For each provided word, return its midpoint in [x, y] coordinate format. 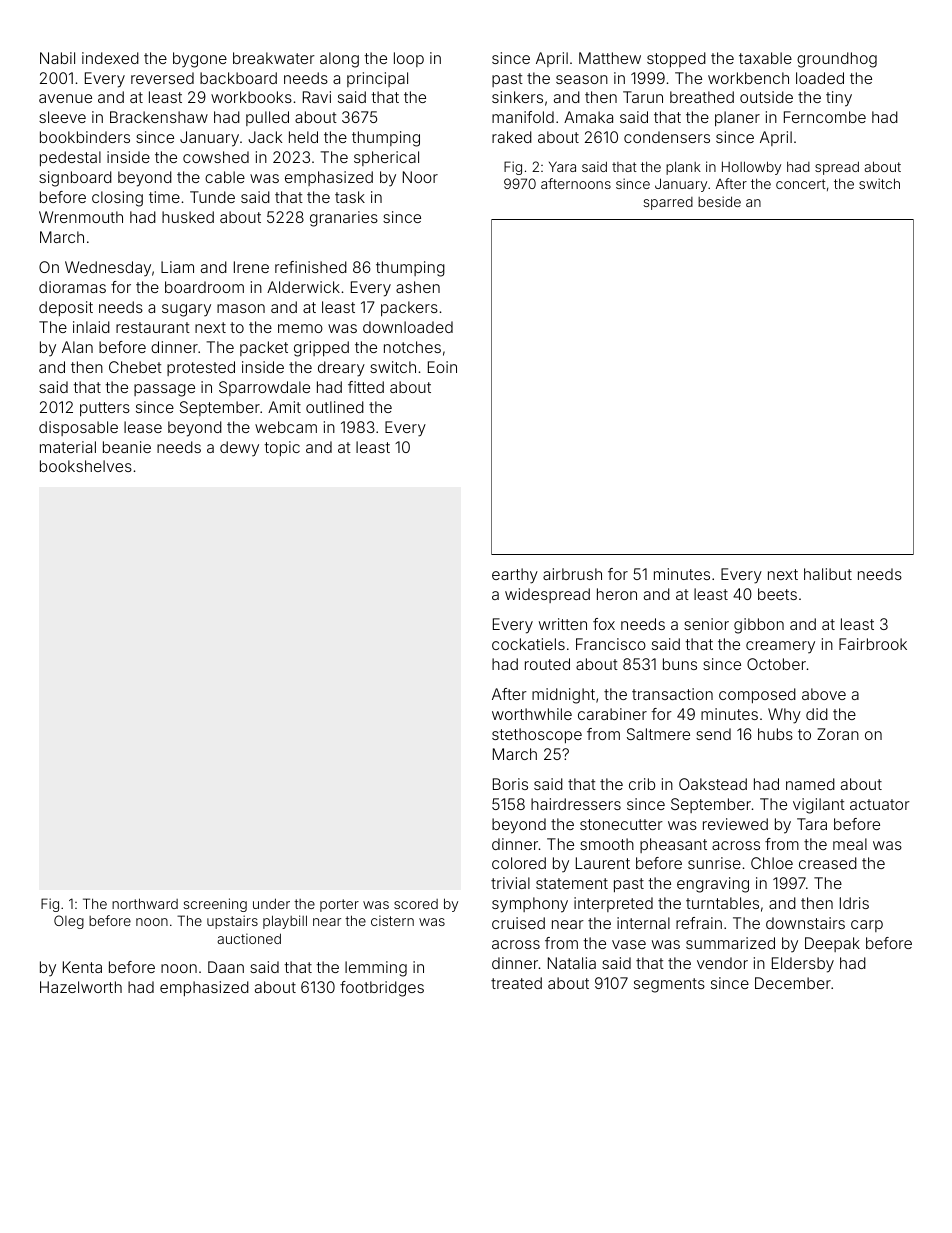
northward [145, 903]
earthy [515, 576]
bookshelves [86, 466]
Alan [77, 347]
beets [777, 594]
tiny [839, 99]
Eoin [442, 367]
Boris [510, 784]
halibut [828, 574]
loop [409, 59]
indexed [110, 58]
